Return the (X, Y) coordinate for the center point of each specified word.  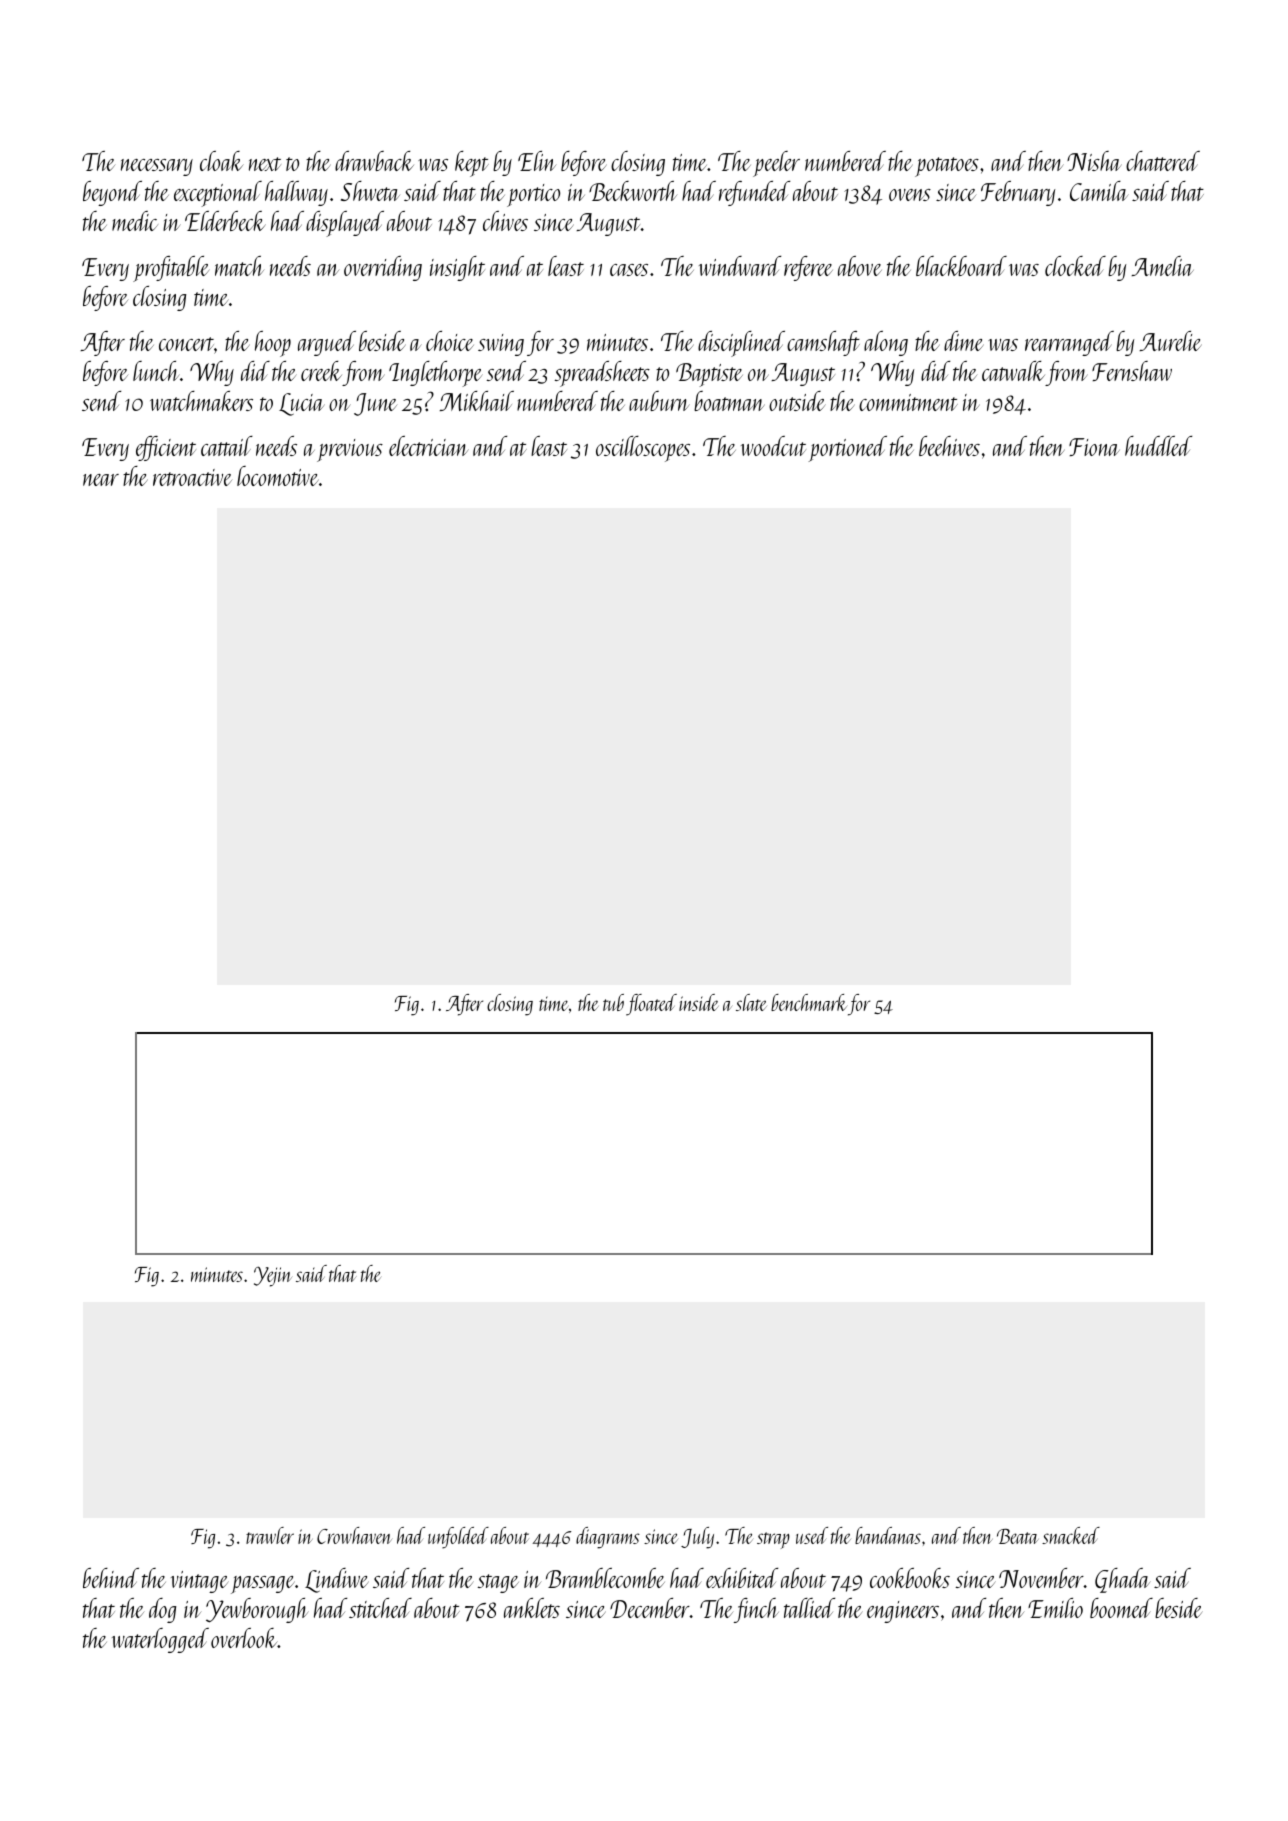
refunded (754, 193)
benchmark (809, 1002)
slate (751, 1002)
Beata (1018, 1536)
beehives (949, 446)
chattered (1163, 161)
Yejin (273, 1276)
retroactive (192, 477)
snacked (1071, 1535)
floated (651, 1005)
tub (613, 1002)
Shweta (370, 191)
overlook (244, 1638)
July (697, 1538)
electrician (429, 446)
